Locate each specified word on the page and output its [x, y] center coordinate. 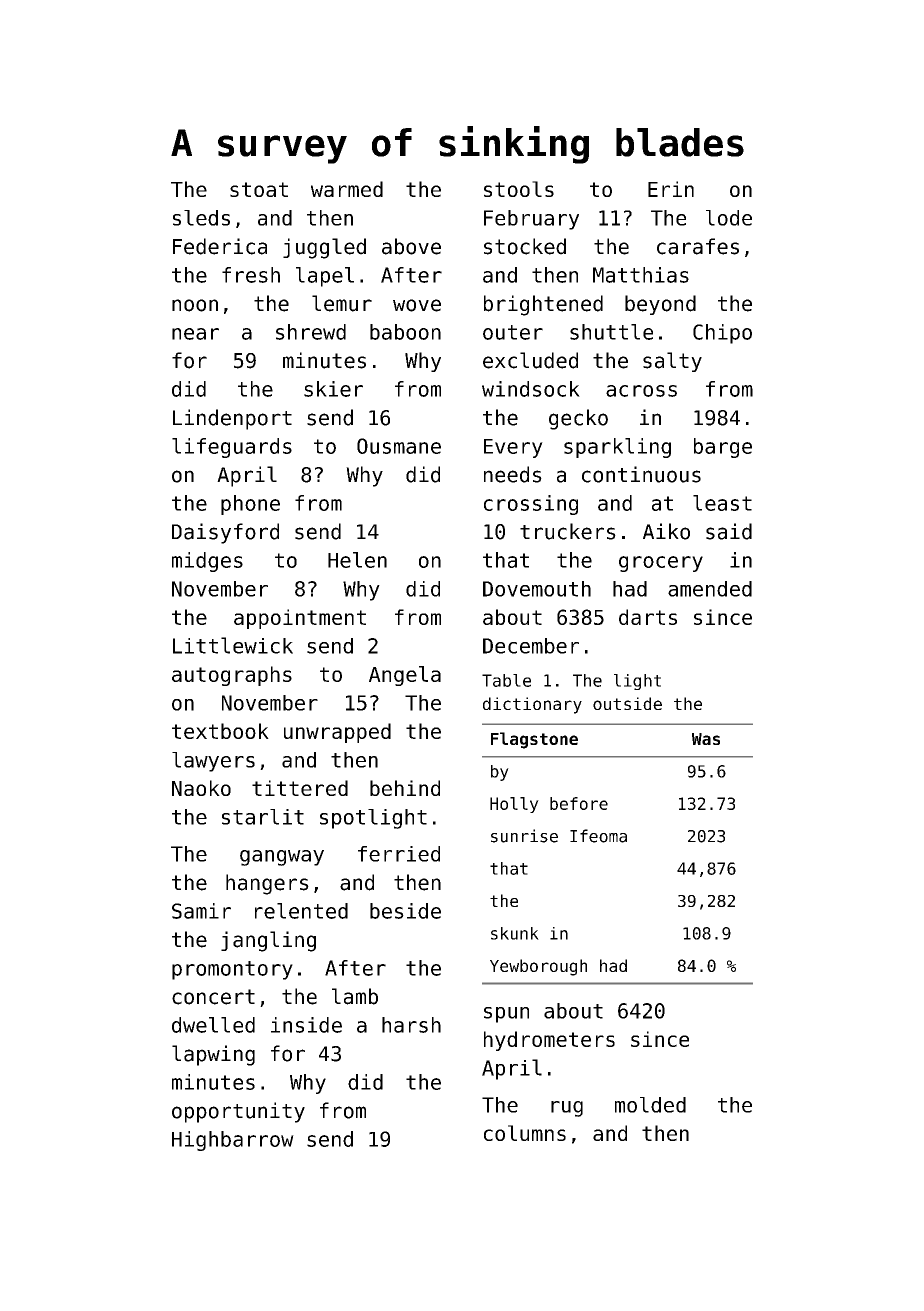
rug [567, 1109]
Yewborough [538, 967]
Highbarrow [233, 1141]
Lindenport [232, 419]
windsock [531, 389]
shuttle [611, 332]
